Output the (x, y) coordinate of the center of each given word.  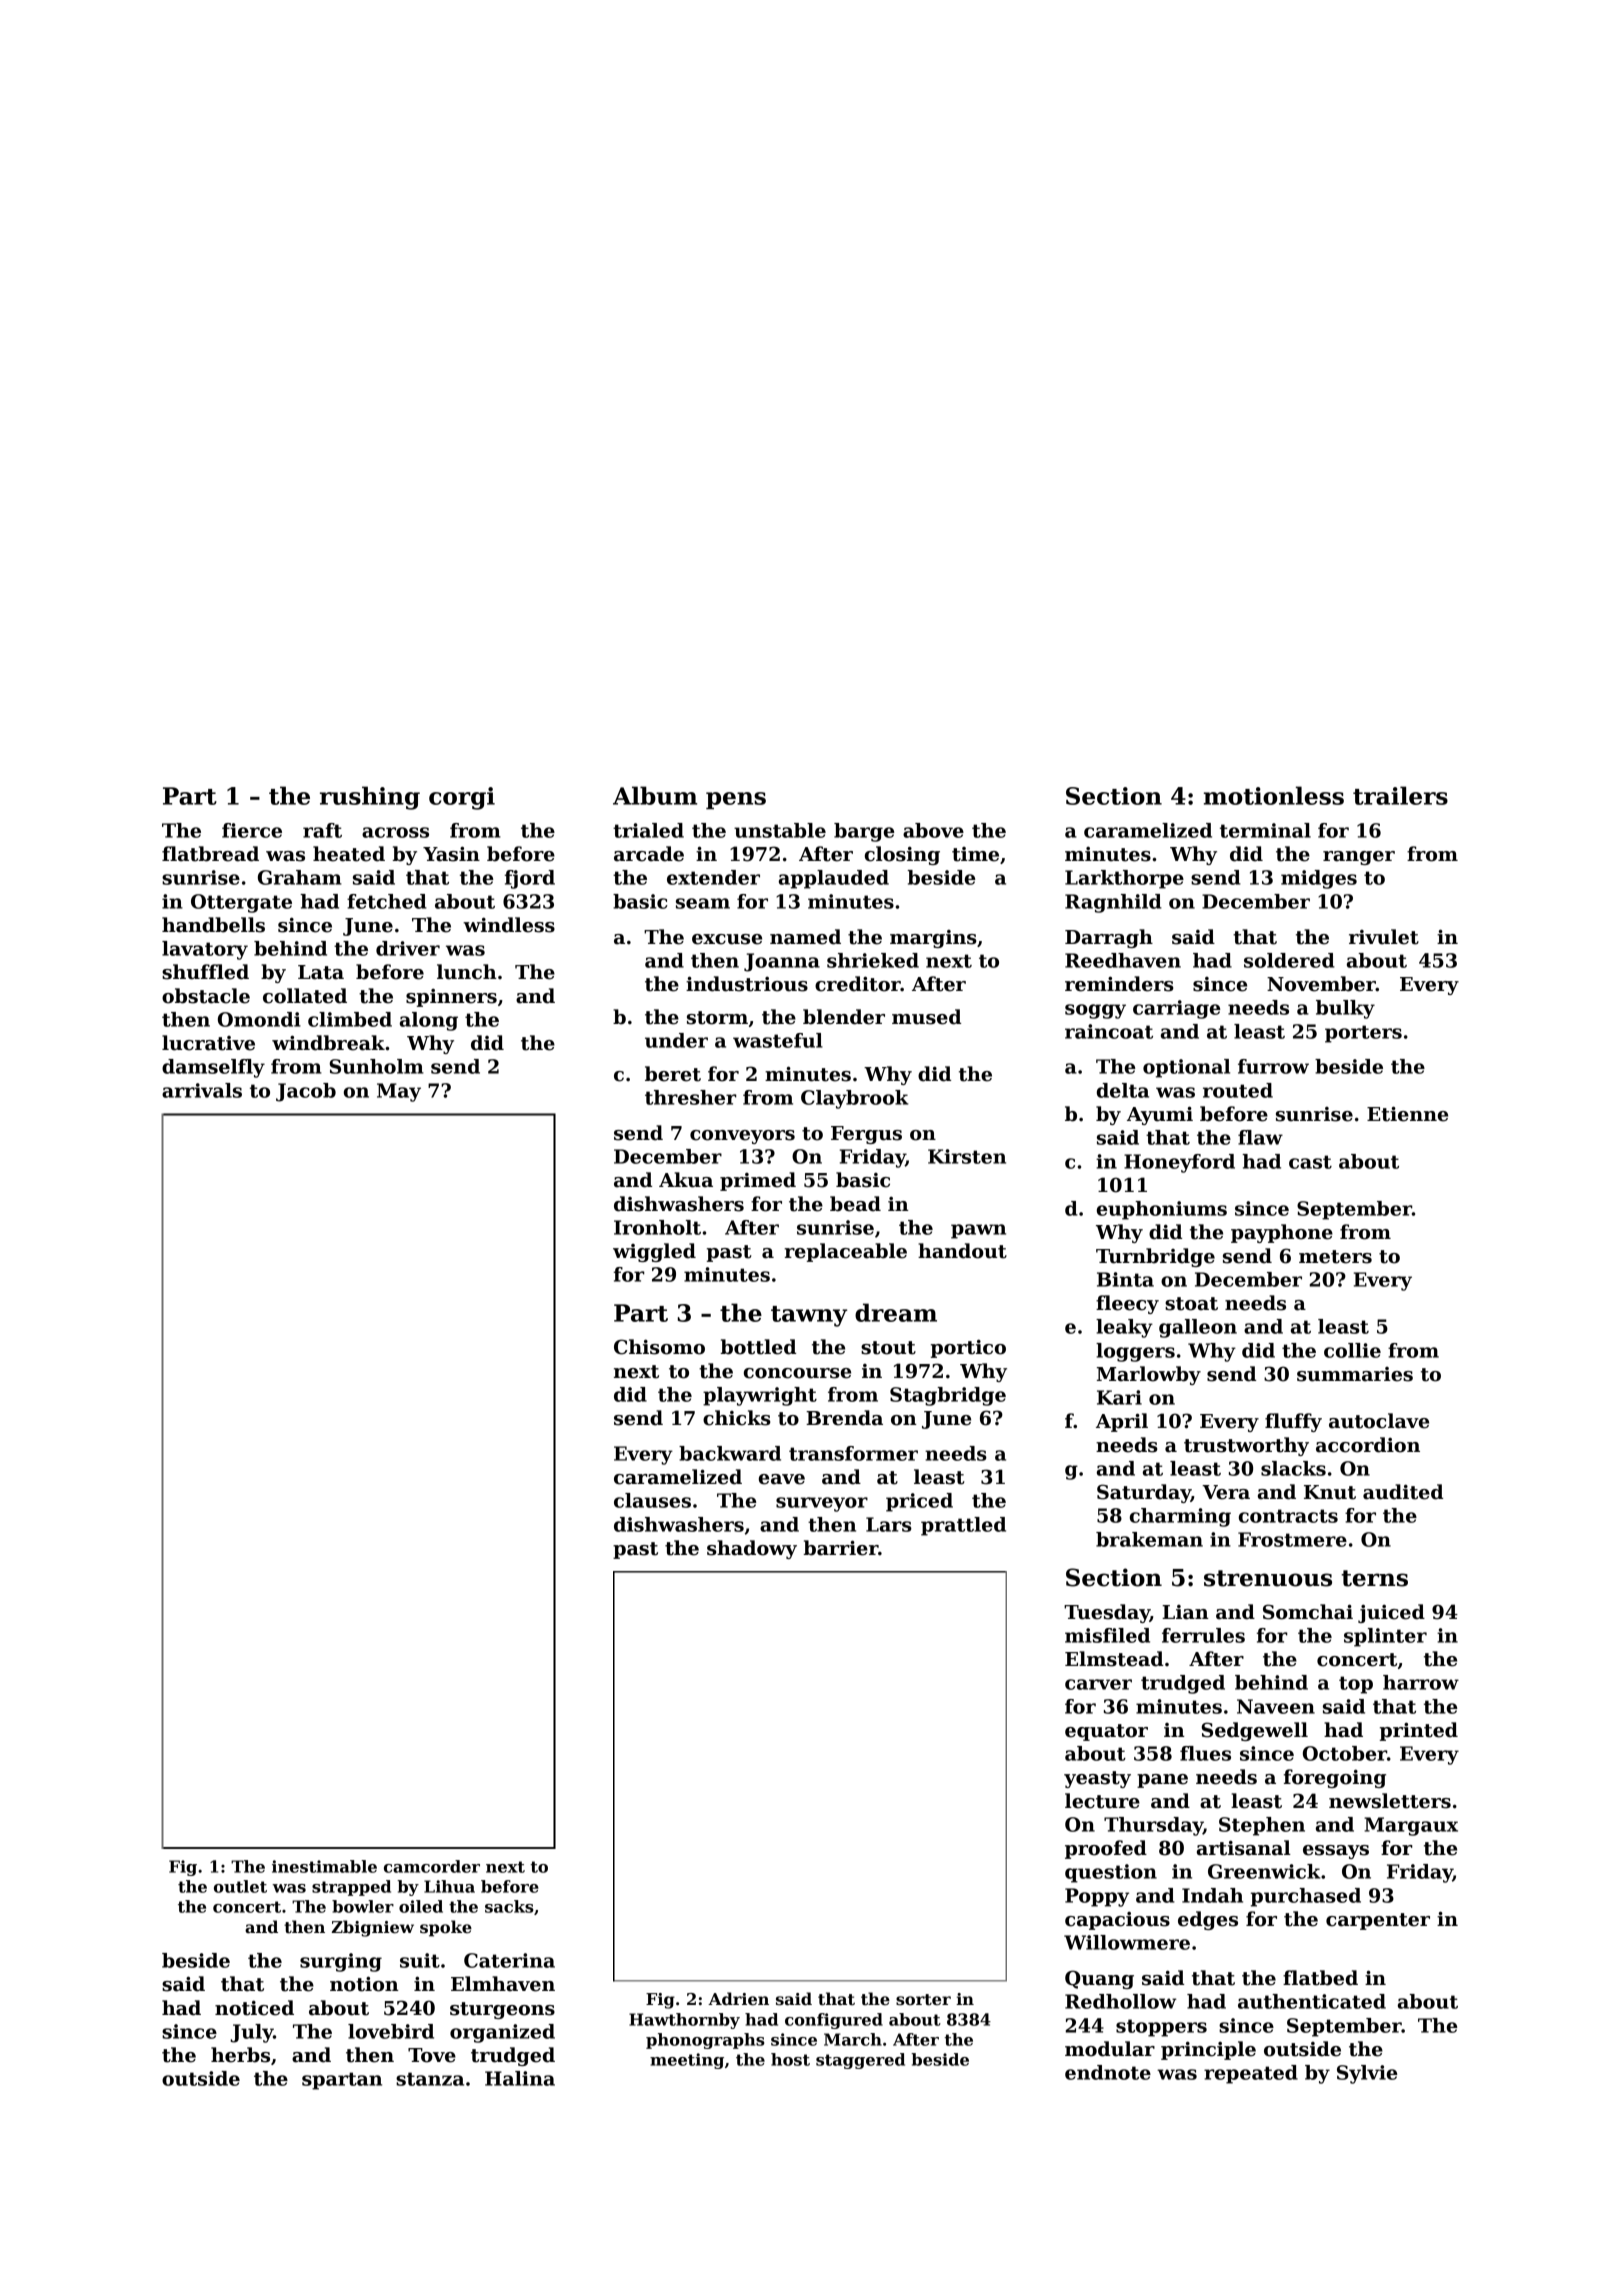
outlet (240, 1886)
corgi (462, 798)
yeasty (1097, 1779)
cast (1310, 1162)
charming (1180, 1517)
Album (655, 795)
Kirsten (967, 1156)
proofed (1106, 1849)
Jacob (306, 1092)
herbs (240, 2055)
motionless (1274, 795)
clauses (652, 1500)
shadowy (752, 1549)
